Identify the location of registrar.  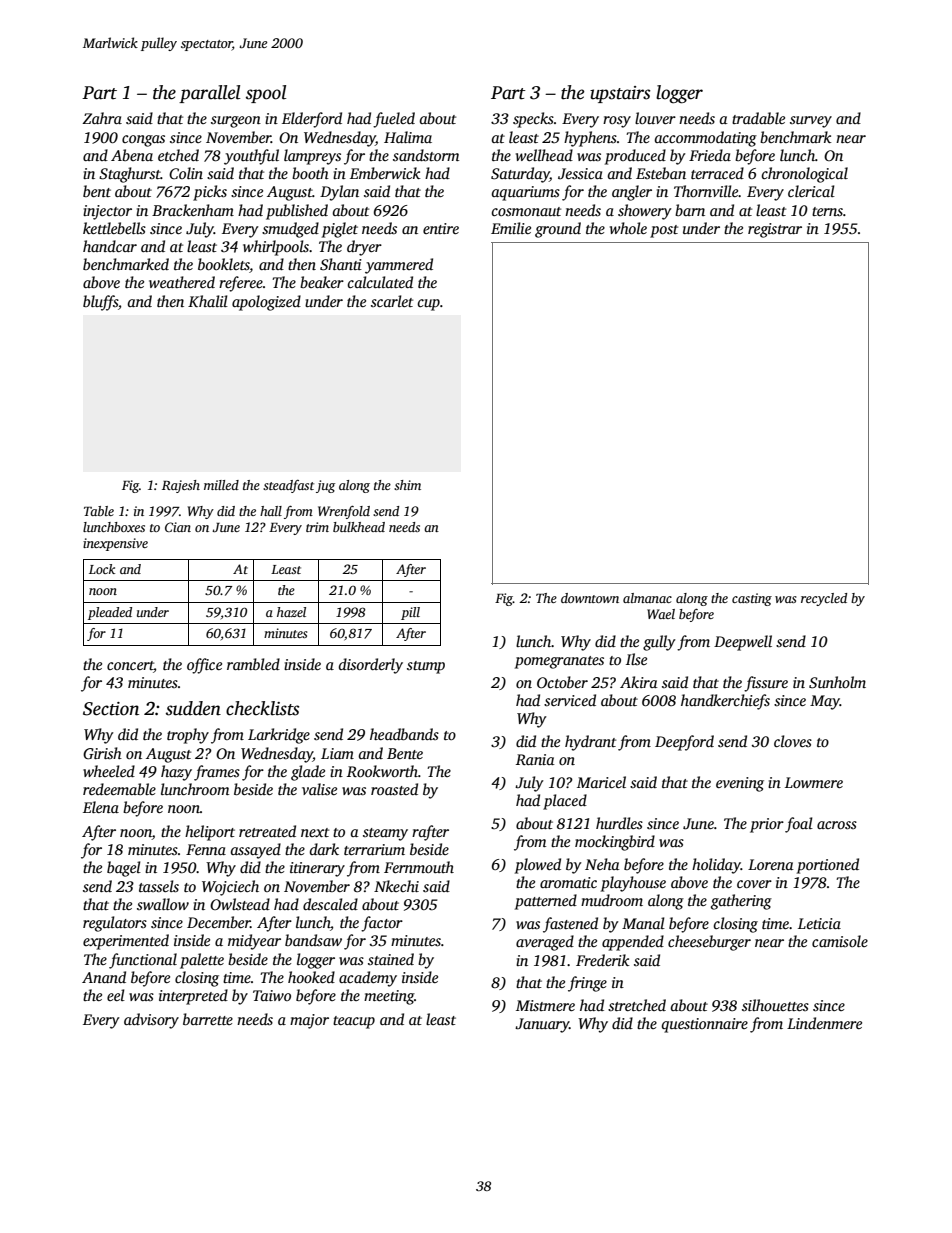
(775, 230).
